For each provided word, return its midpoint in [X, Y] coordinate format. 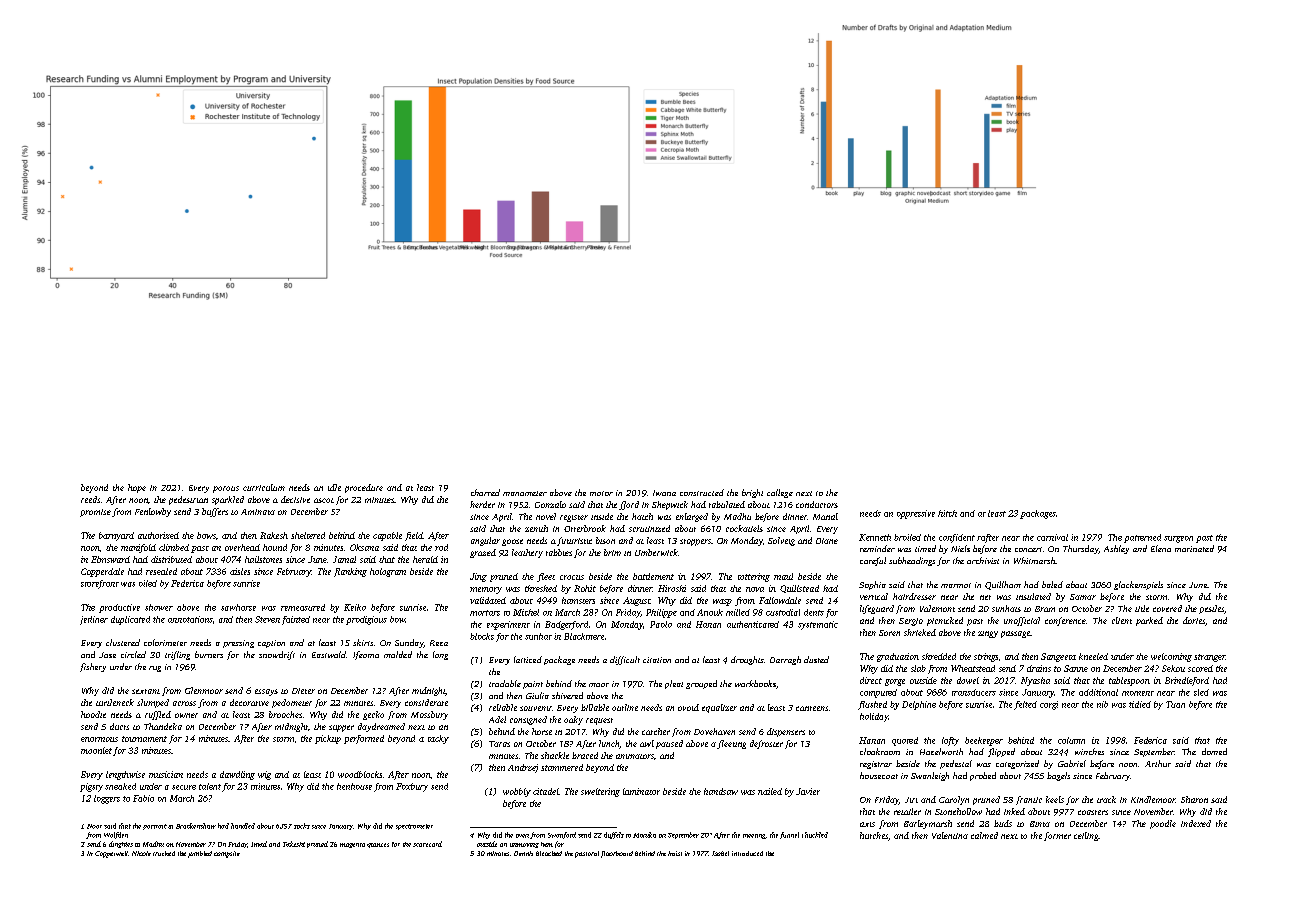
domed [1214, 751]
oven [522, 836]
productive [119, 608]
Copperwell [111, 854]
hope [137, 488]
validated [488, 600]
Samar [1083, 597]
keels [1055, 799]
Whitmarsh [1034, 560]
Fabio [143, 798]
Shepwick [670, 505]
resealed [161, 571]
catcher [656, 731]
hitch [947, 513]
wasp [722, 602]
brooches [285, 714]
